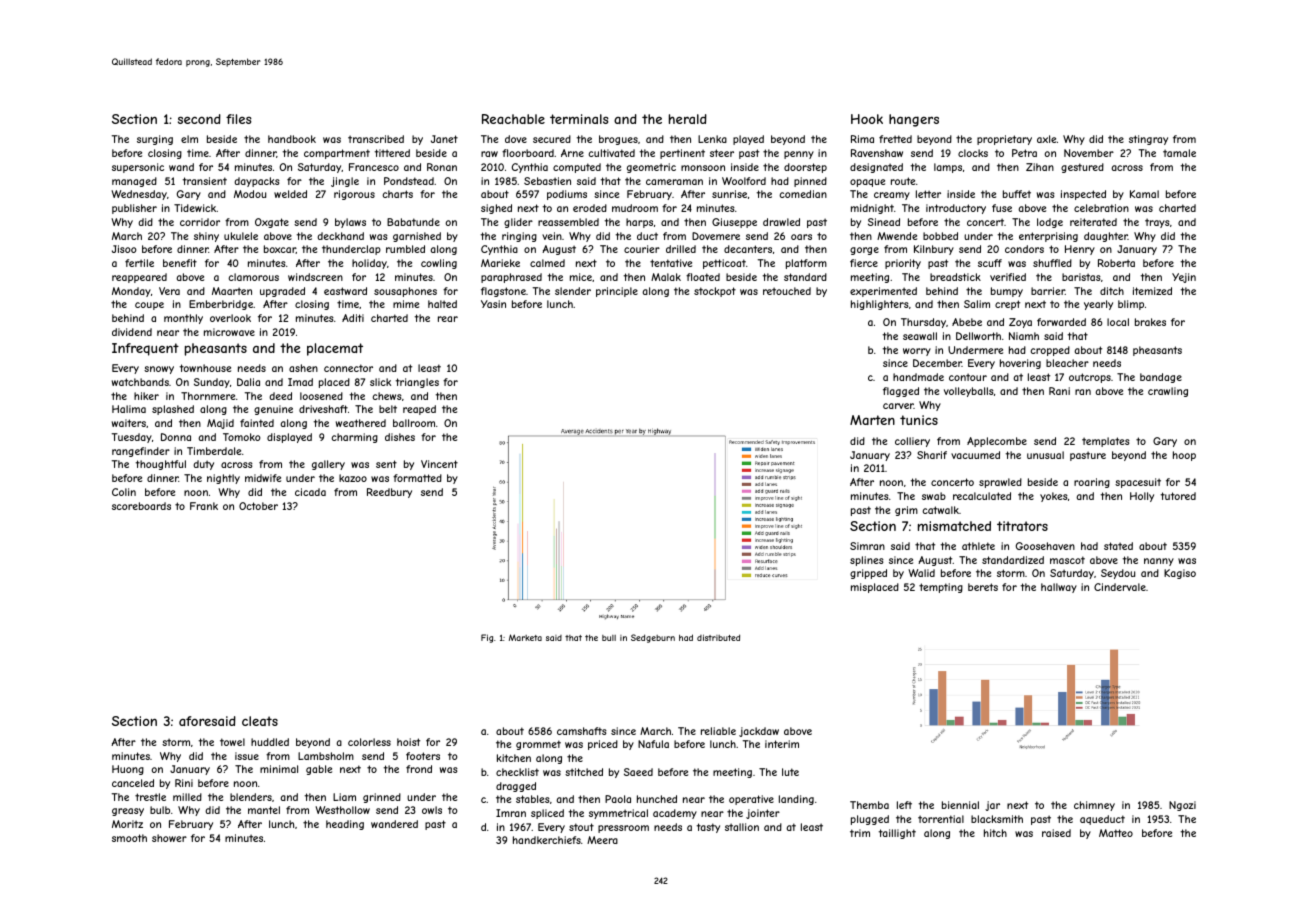  Describe the element at coordinates (688, 119) in the screenshot. I see `herald` at that location.
